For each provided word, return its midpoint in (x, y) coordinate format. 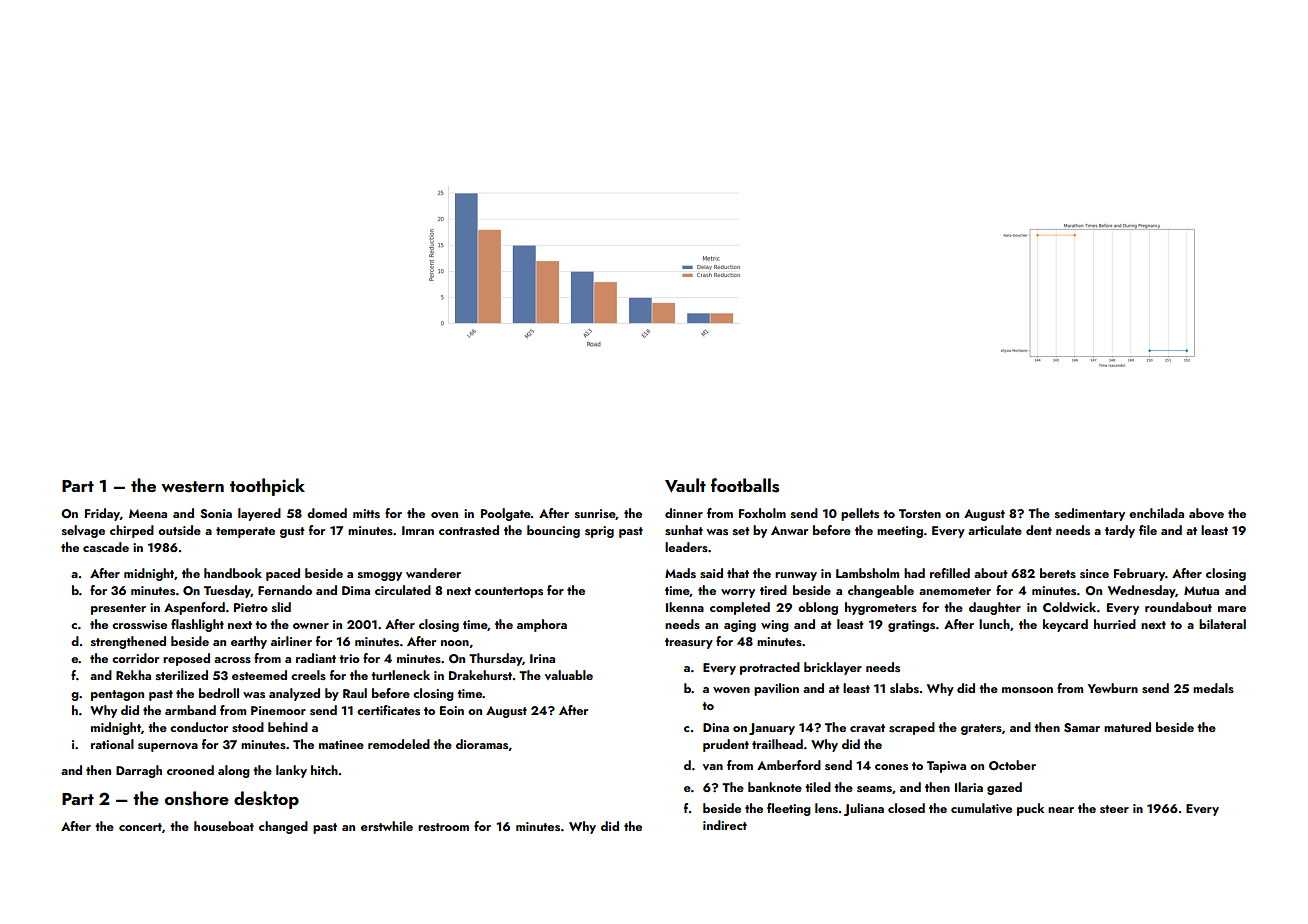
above (1206, 513)
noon (455, 643)
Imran (418, 530)
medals (1213, 688)
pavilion (776, 689)
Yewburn (1113, 688)
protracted (770, 668)
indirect (725, 825)
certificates (388, 710)
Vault (685, 485)
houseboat (224, 826)
